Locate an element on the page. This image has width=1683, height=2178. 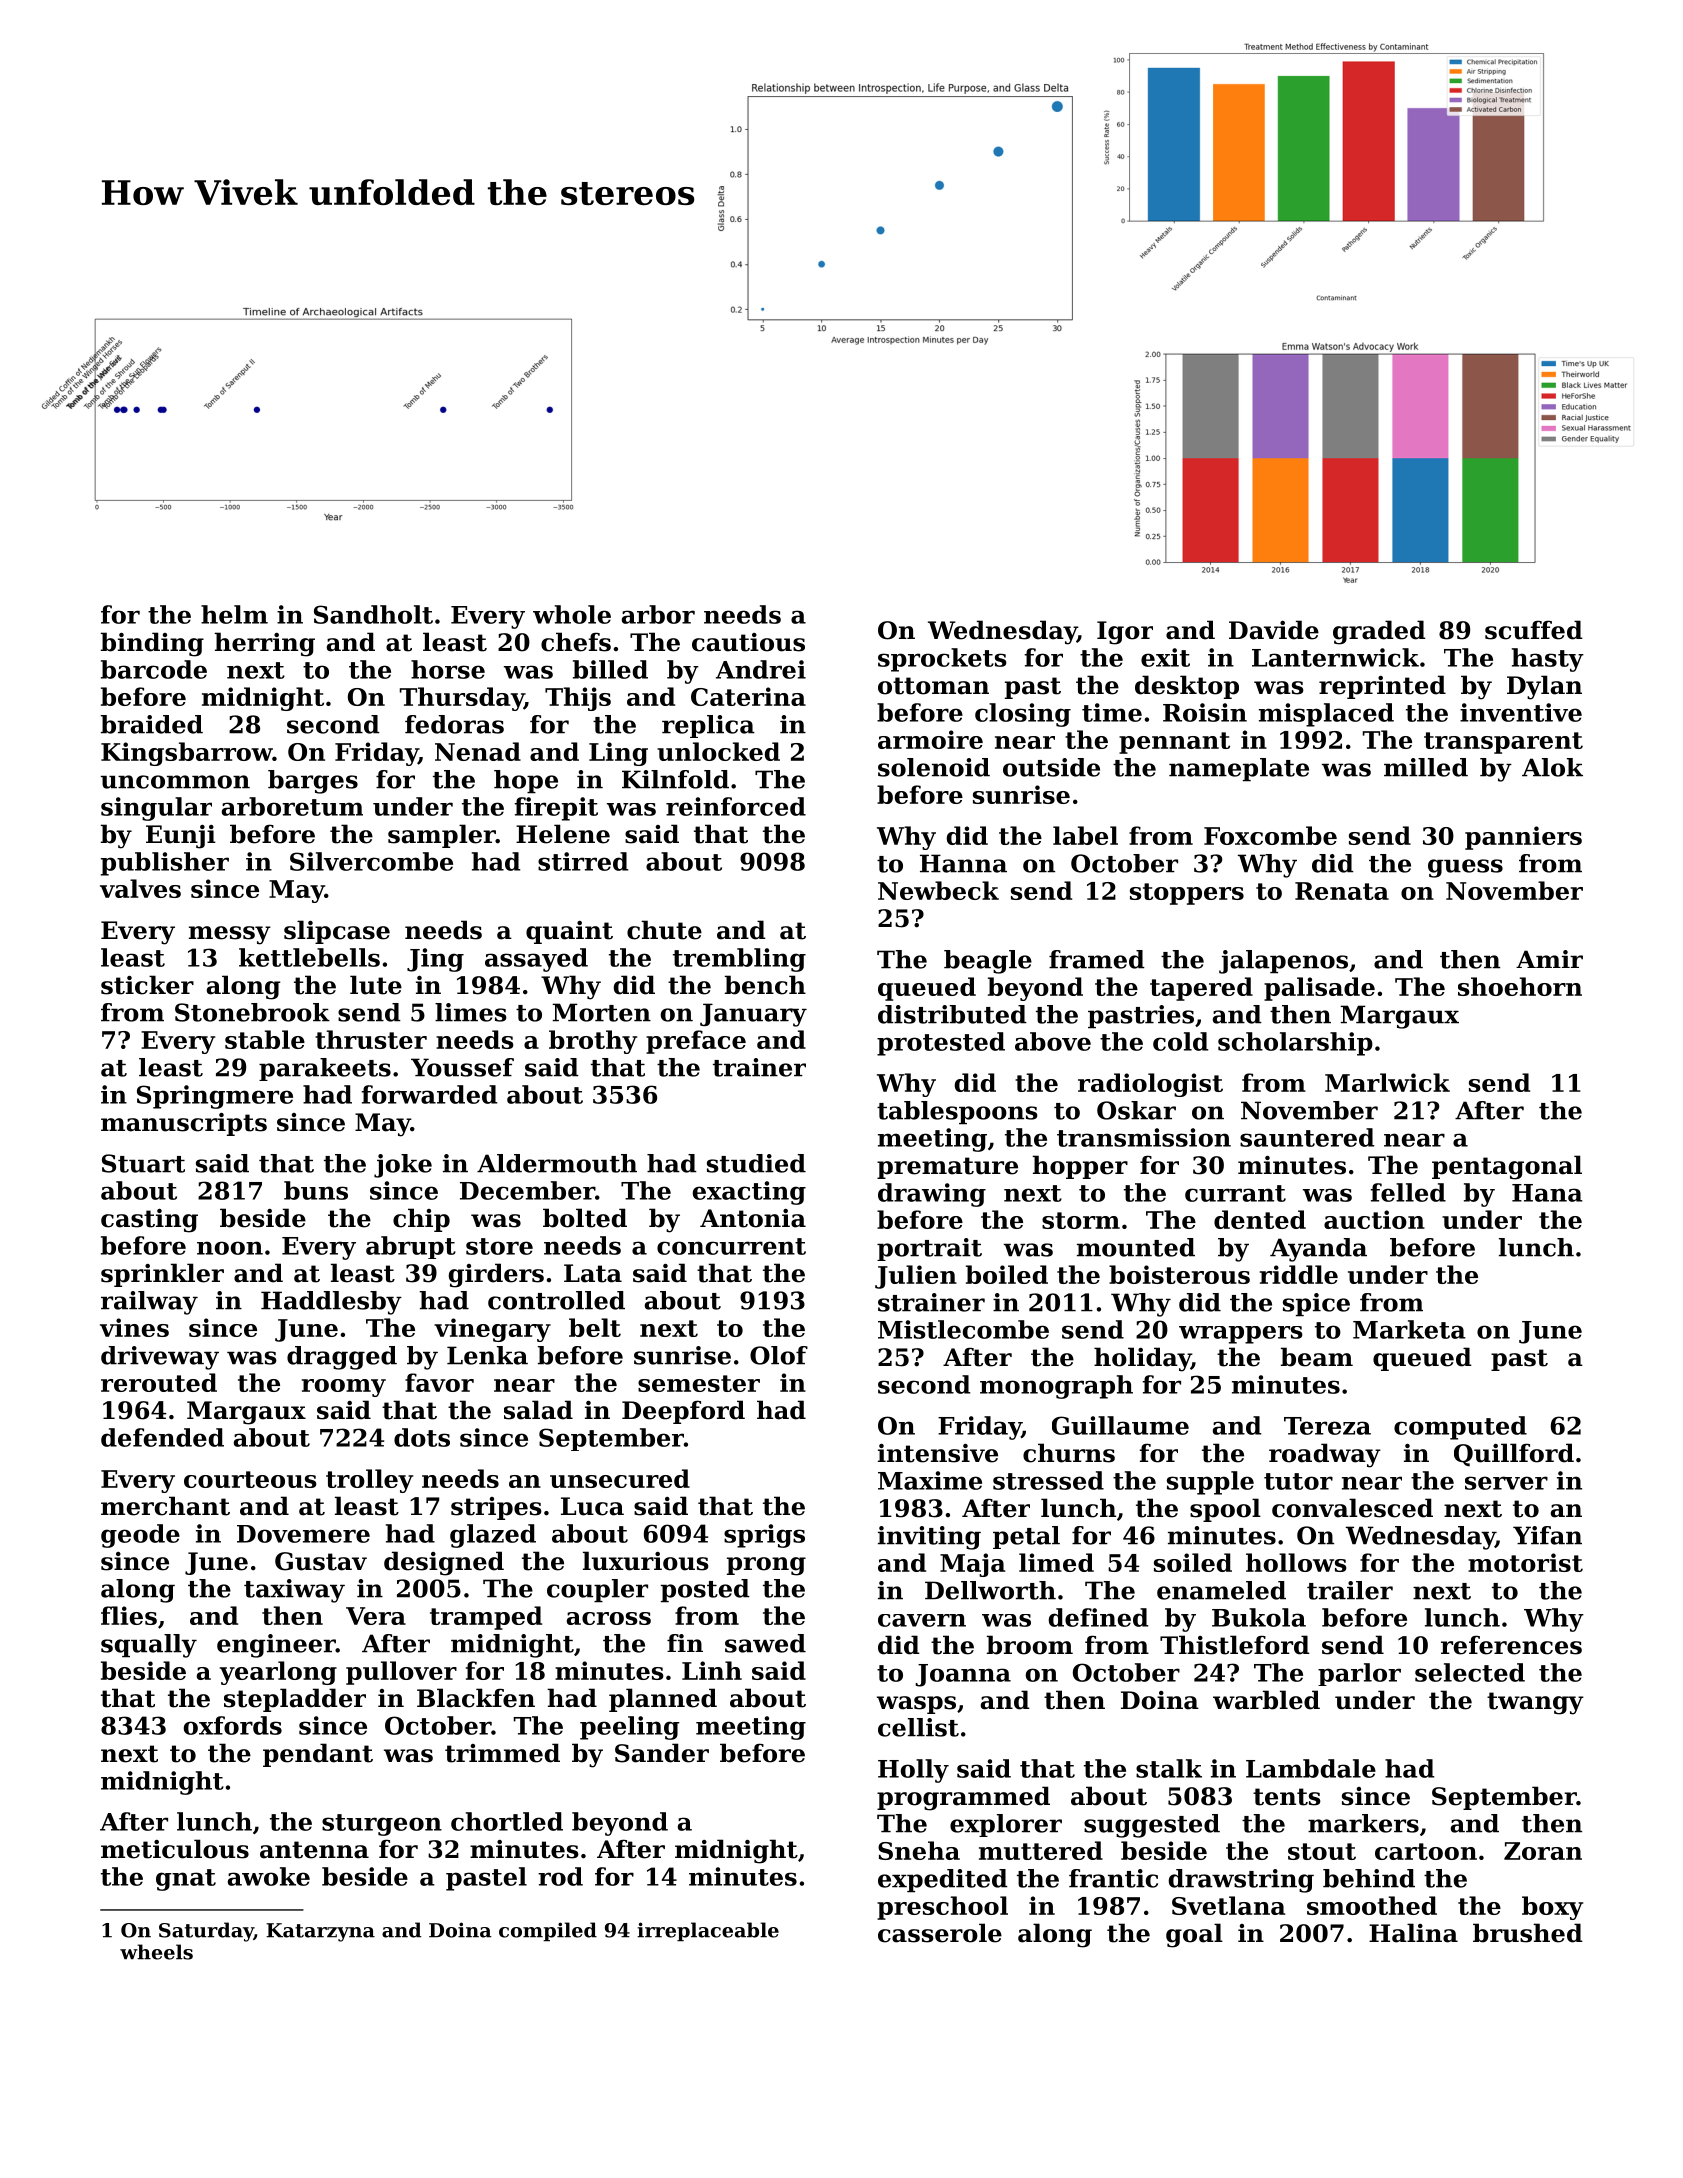
engineer is located at coordinates (276, 1646).
